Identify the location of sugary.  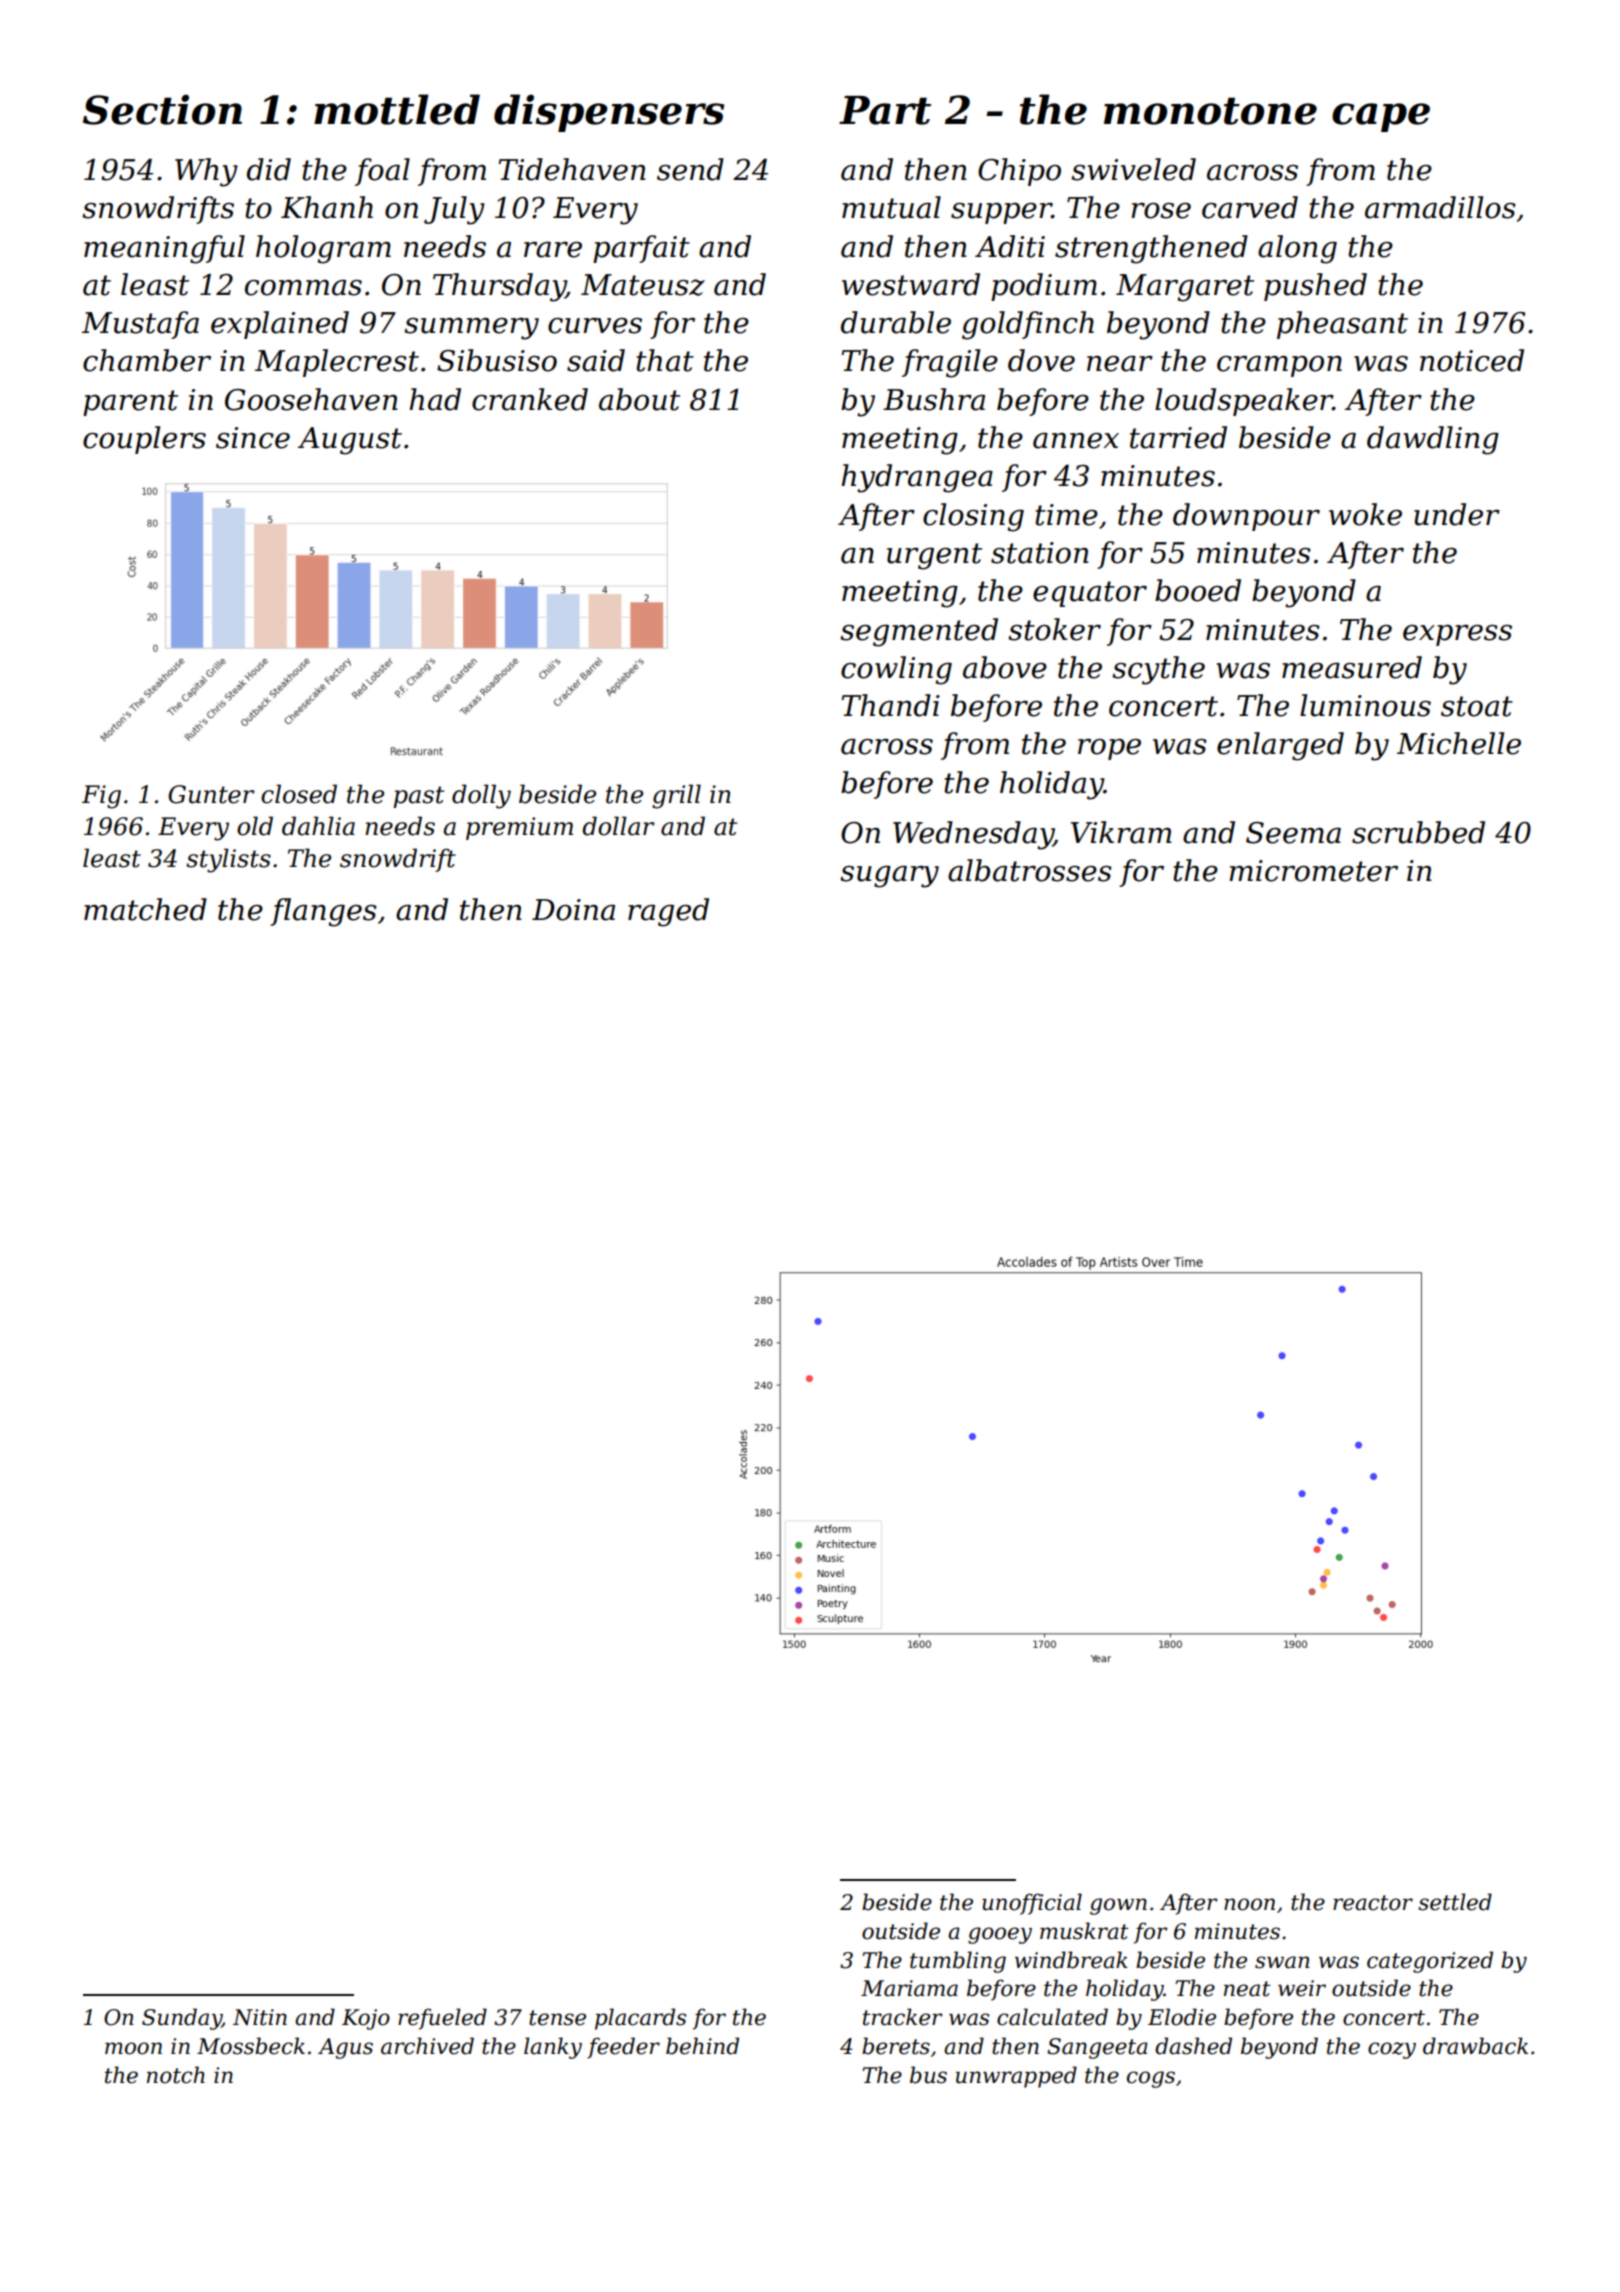
(889, 876).
